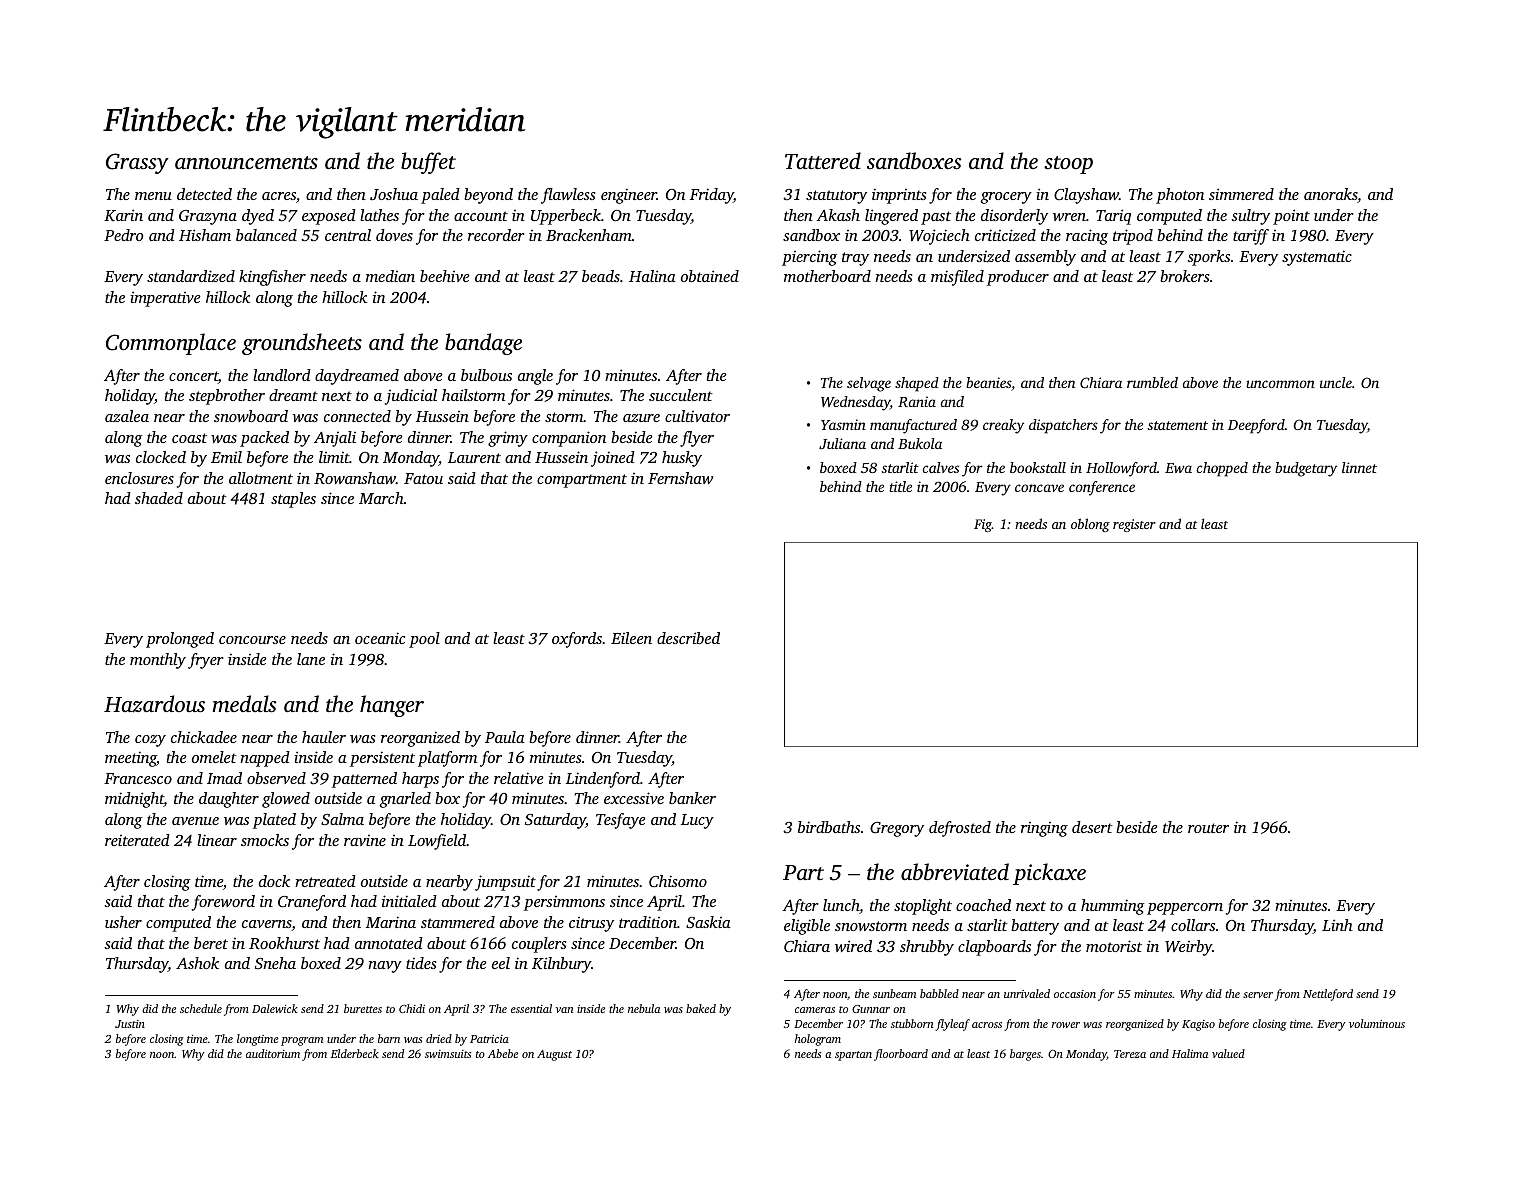 The height and width of the screenshot is (1177, 1523). I want to click on Clayshaw, so click(1086, 196).
